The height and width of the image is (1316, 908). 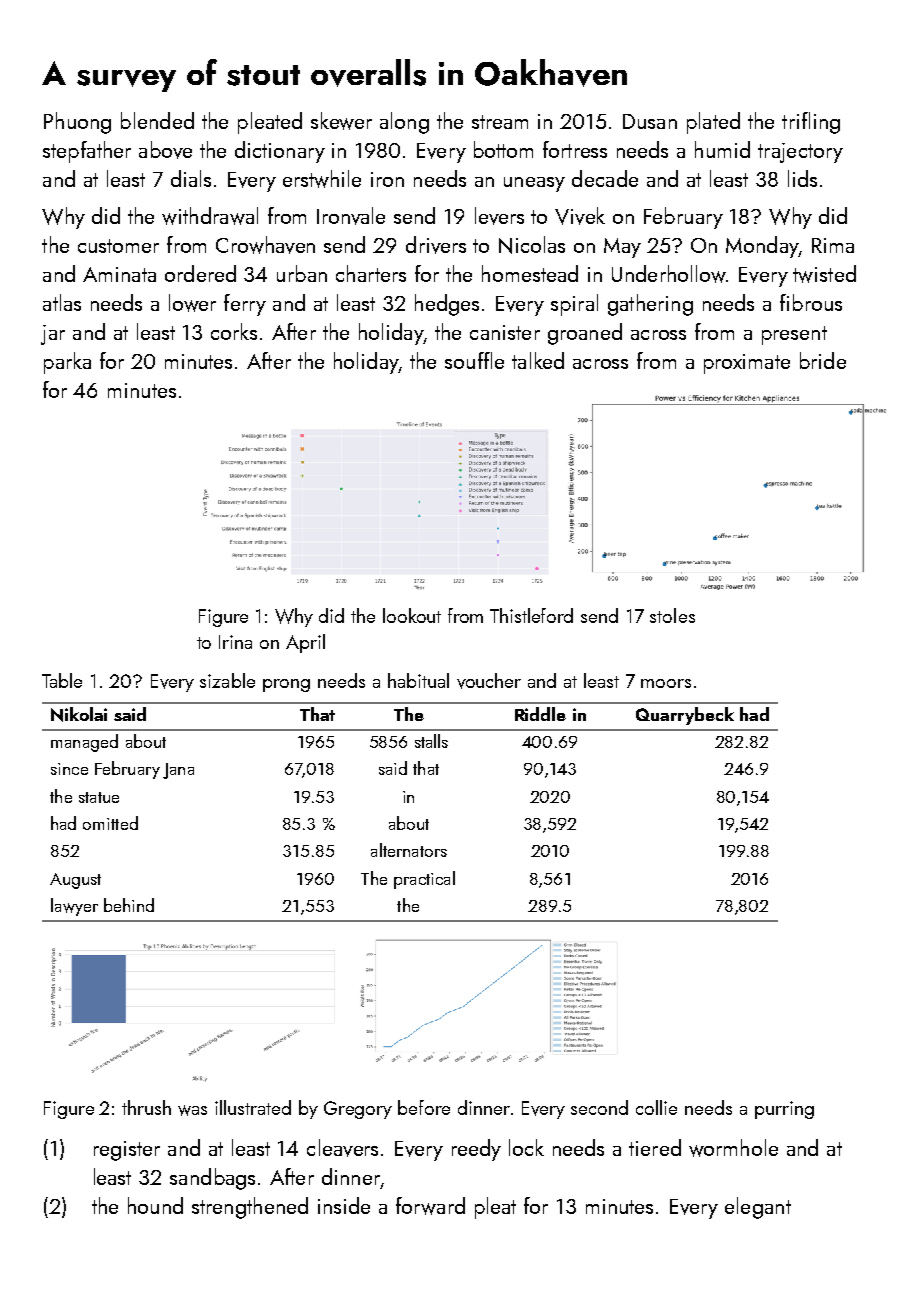 I want to click on before, so click(x=424, y=1107).
